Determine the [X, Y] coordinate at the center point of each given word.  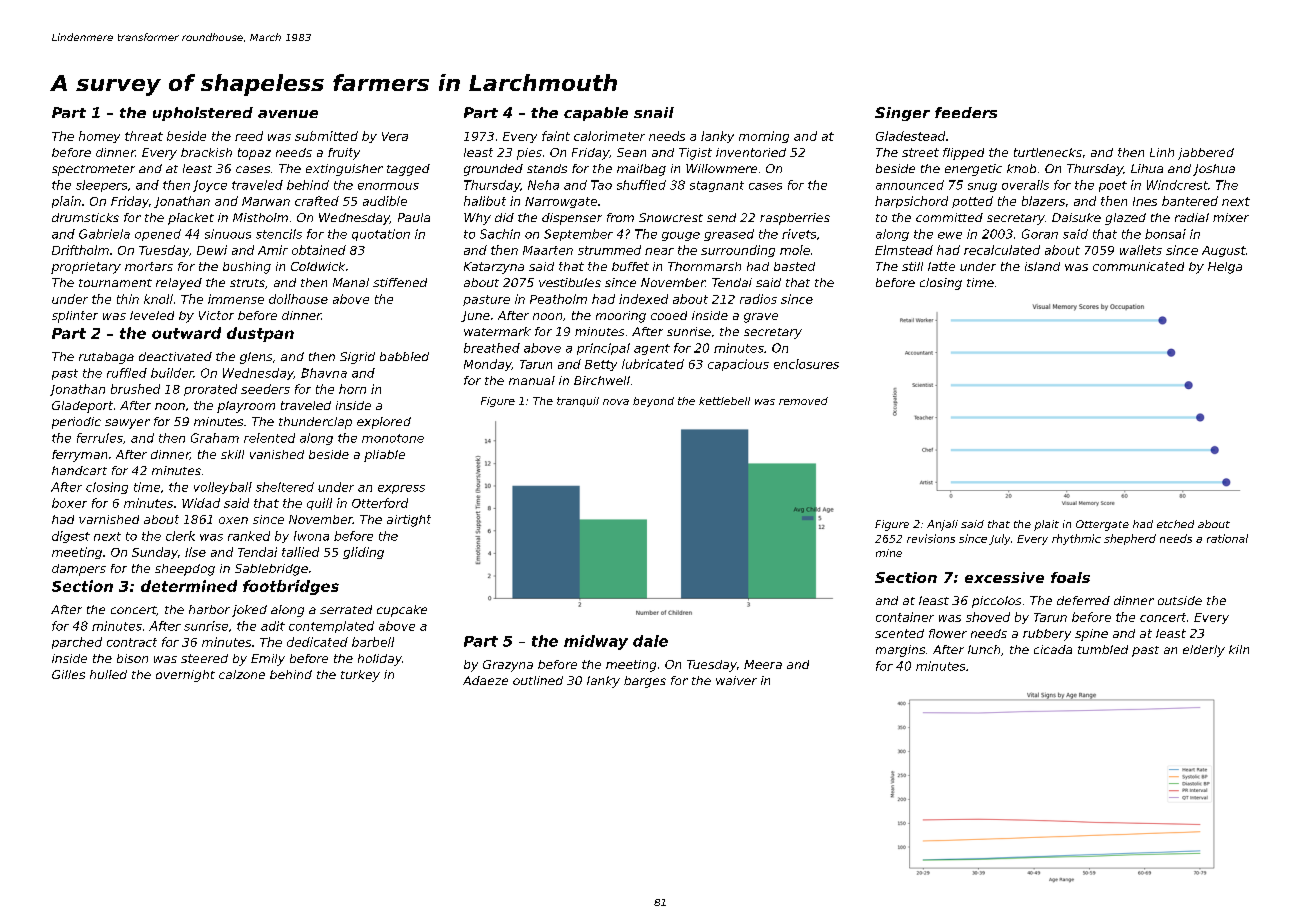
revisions [931, 538]
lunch [984, 649]
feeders [966, 112]
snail [654, 112]
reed [249, 136]
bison [132, 658]
